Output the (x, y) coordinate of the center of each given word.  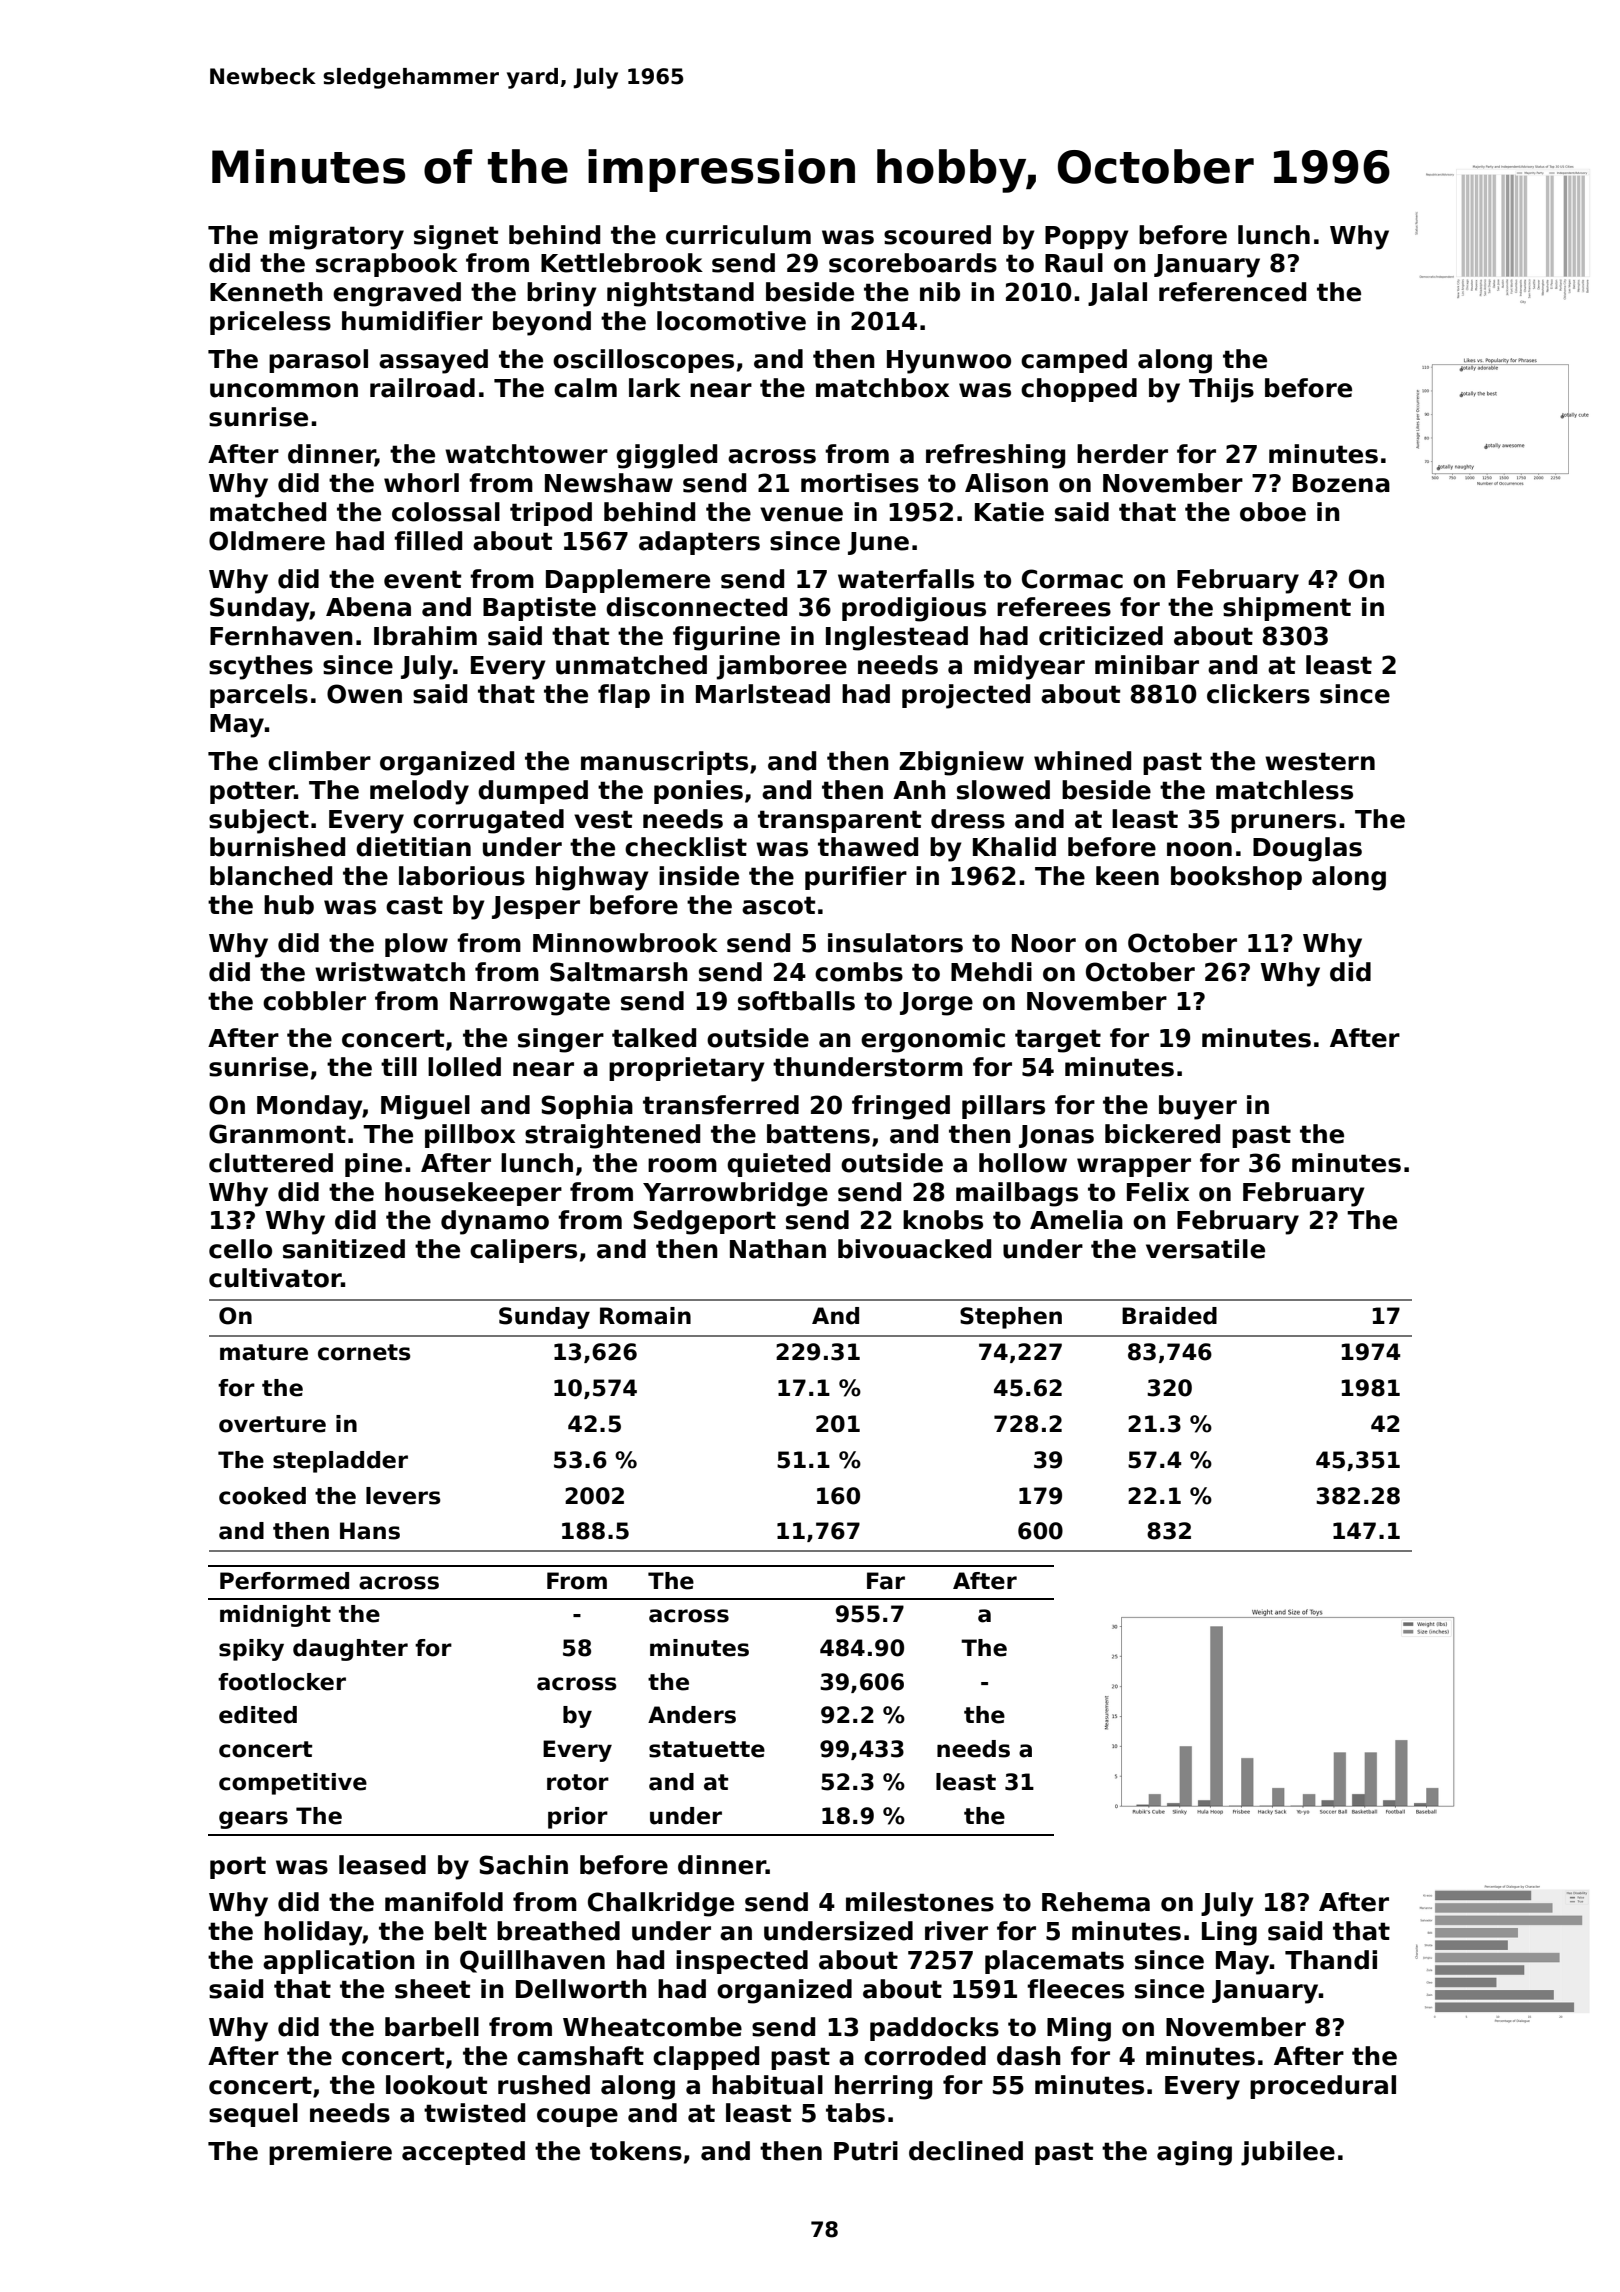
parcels (259, 696)
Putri (866, 2151)
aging (1194, 2153)
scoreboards (913, 263)
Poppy (1087, 238)
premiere (330, 2153)
